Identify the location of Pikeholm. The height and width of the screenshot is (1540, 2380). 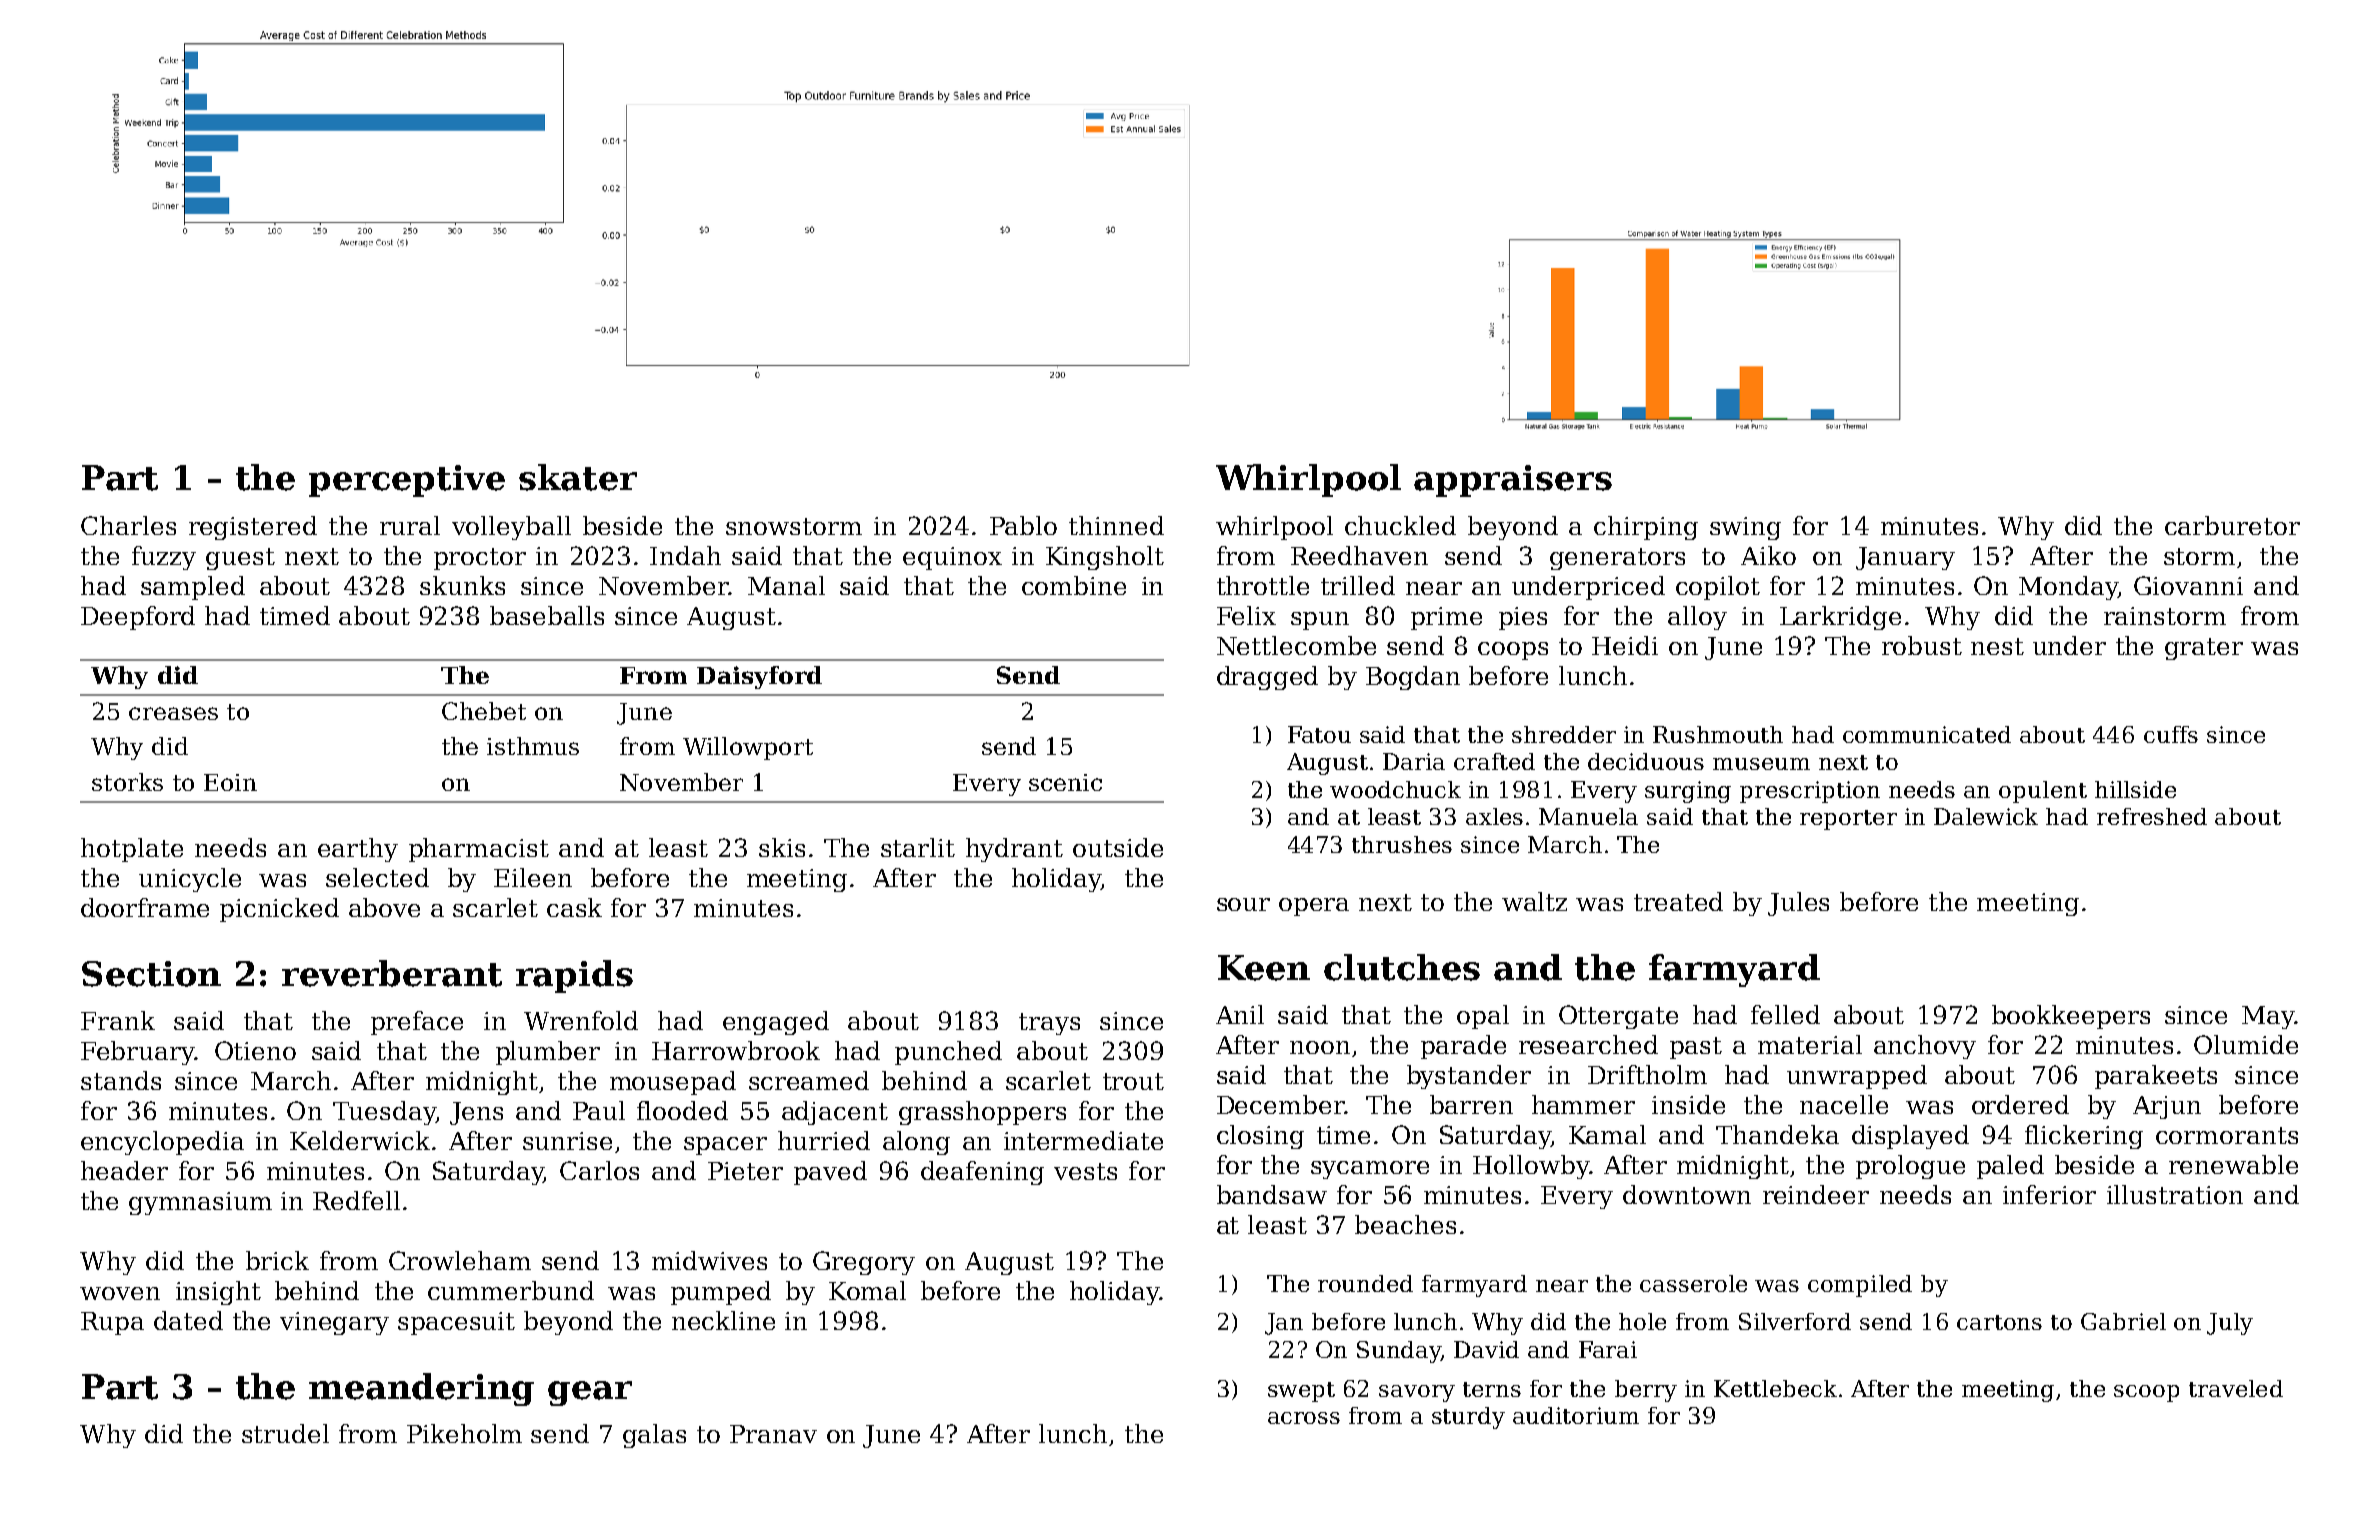
(464, 1433).
